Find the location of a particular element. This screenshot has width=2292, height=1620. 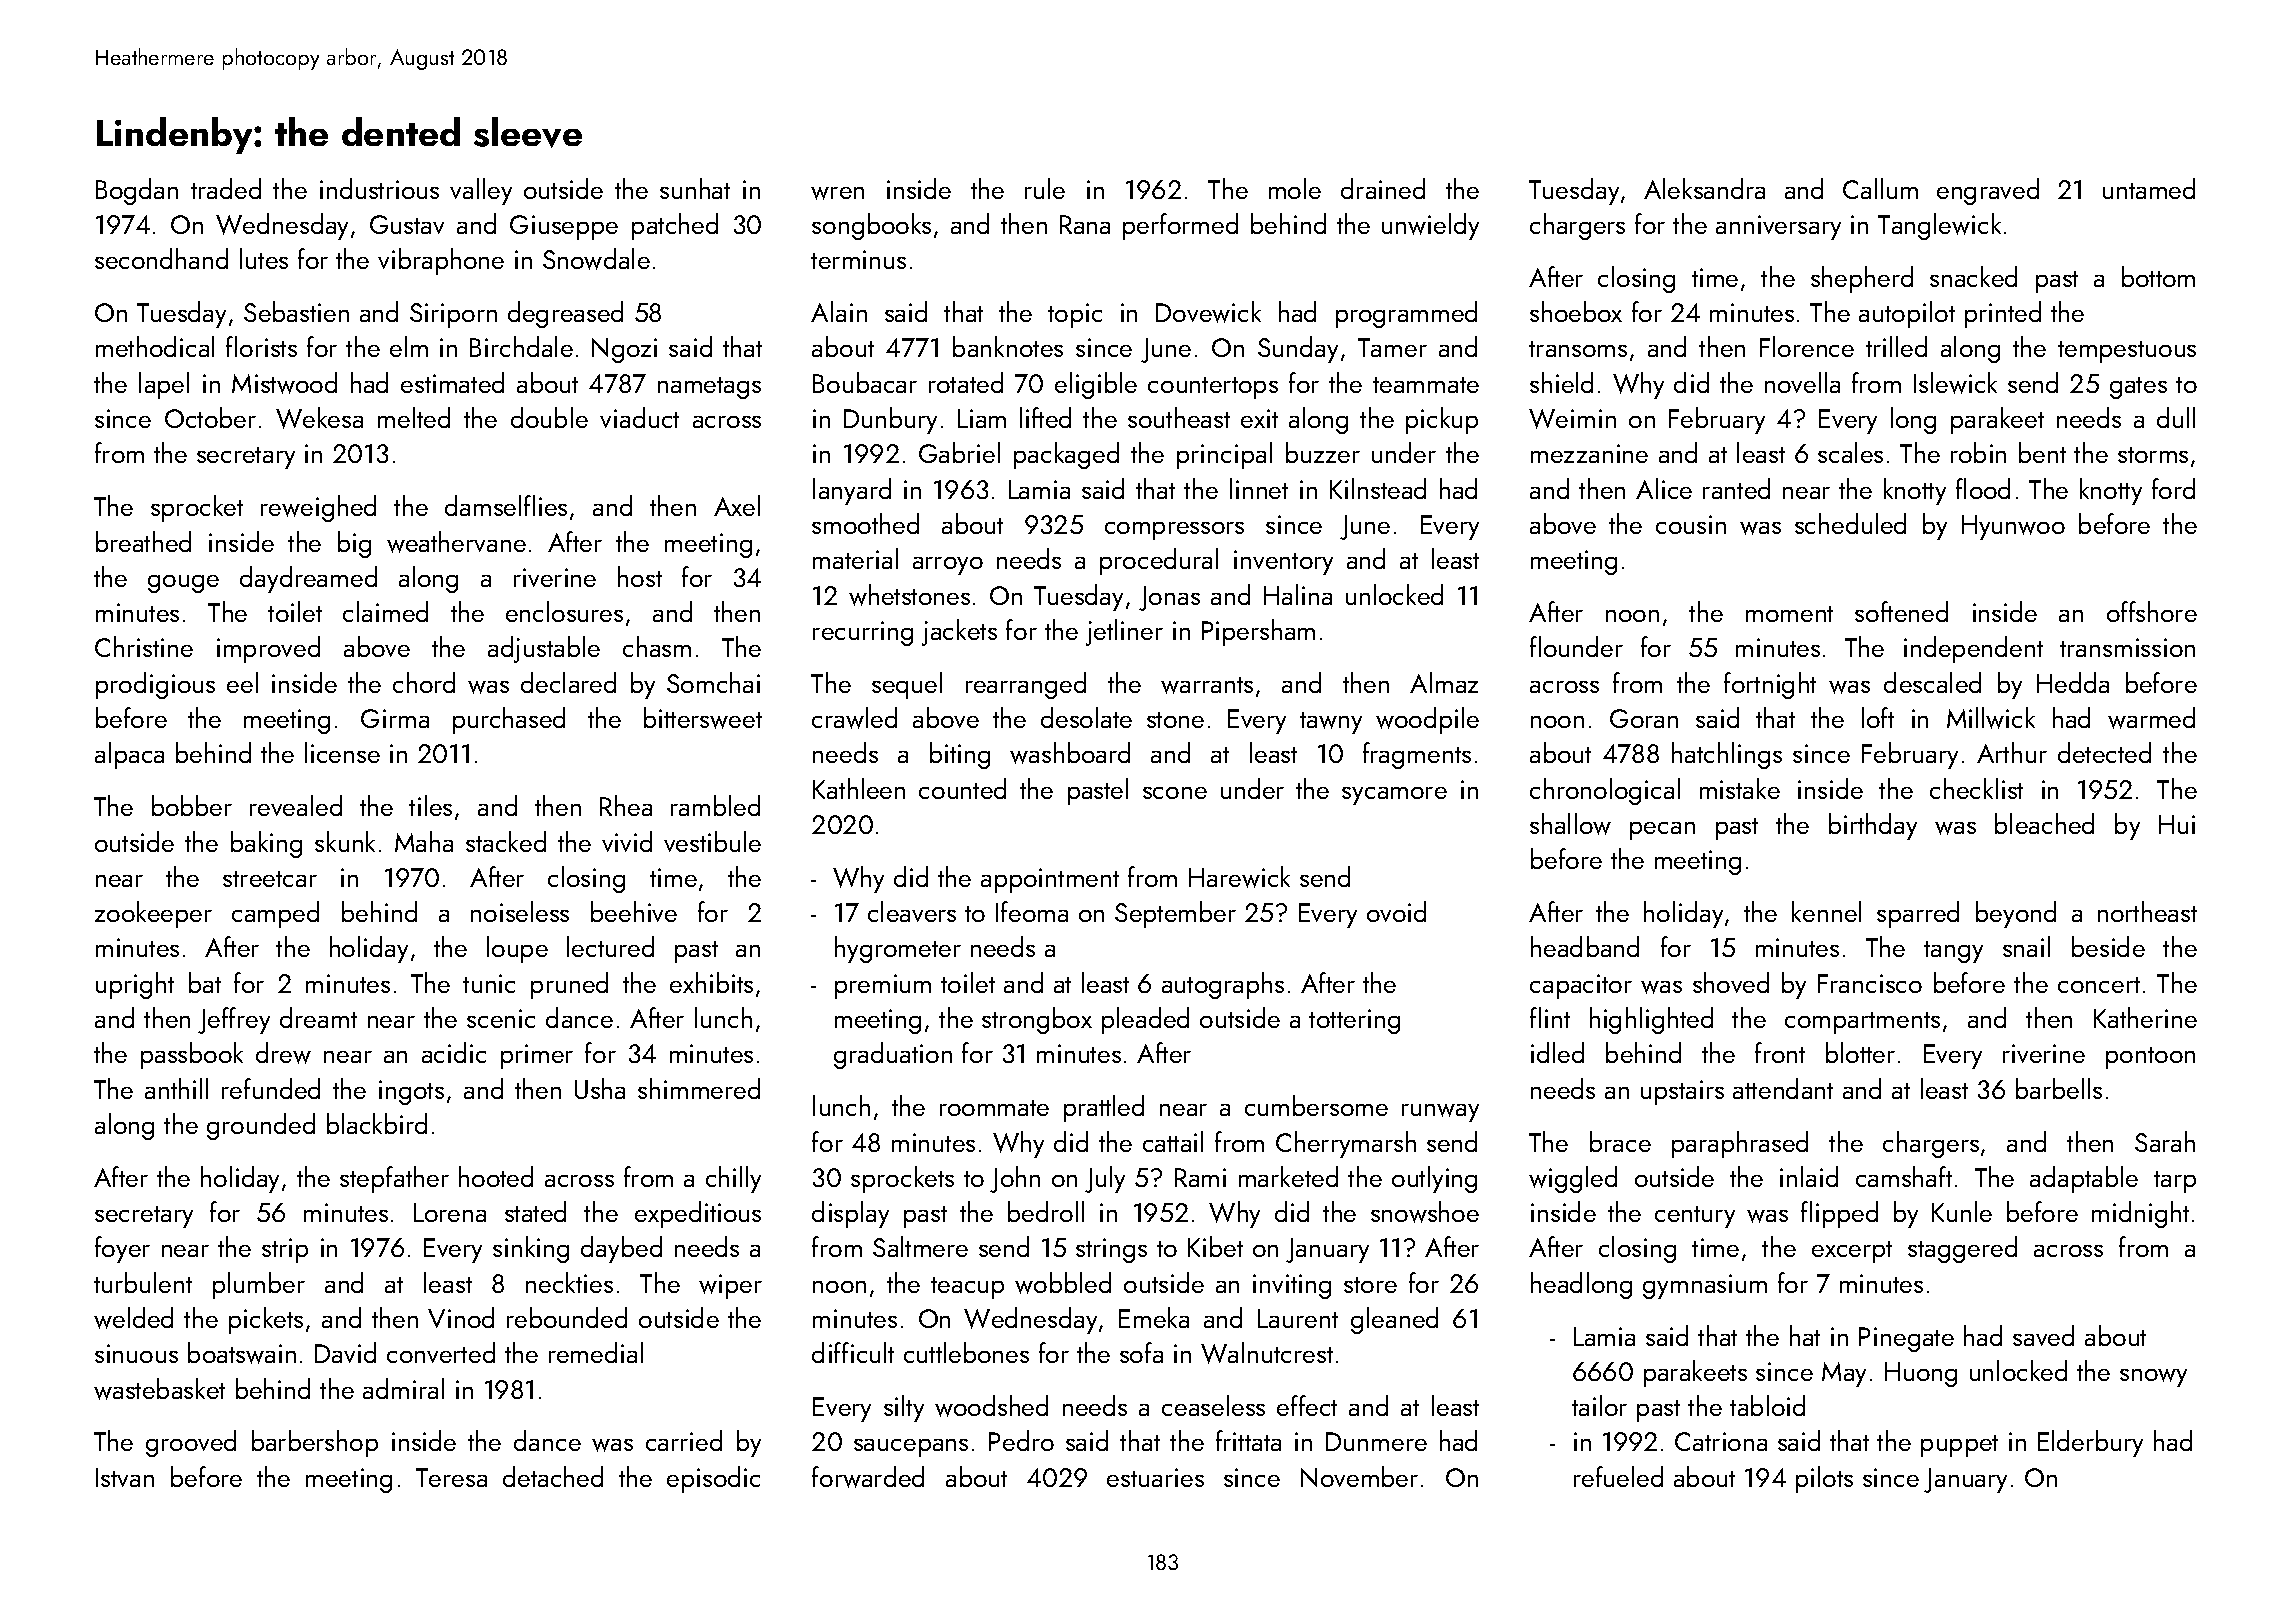

tottering is located at coordinates (1354, 1021).
